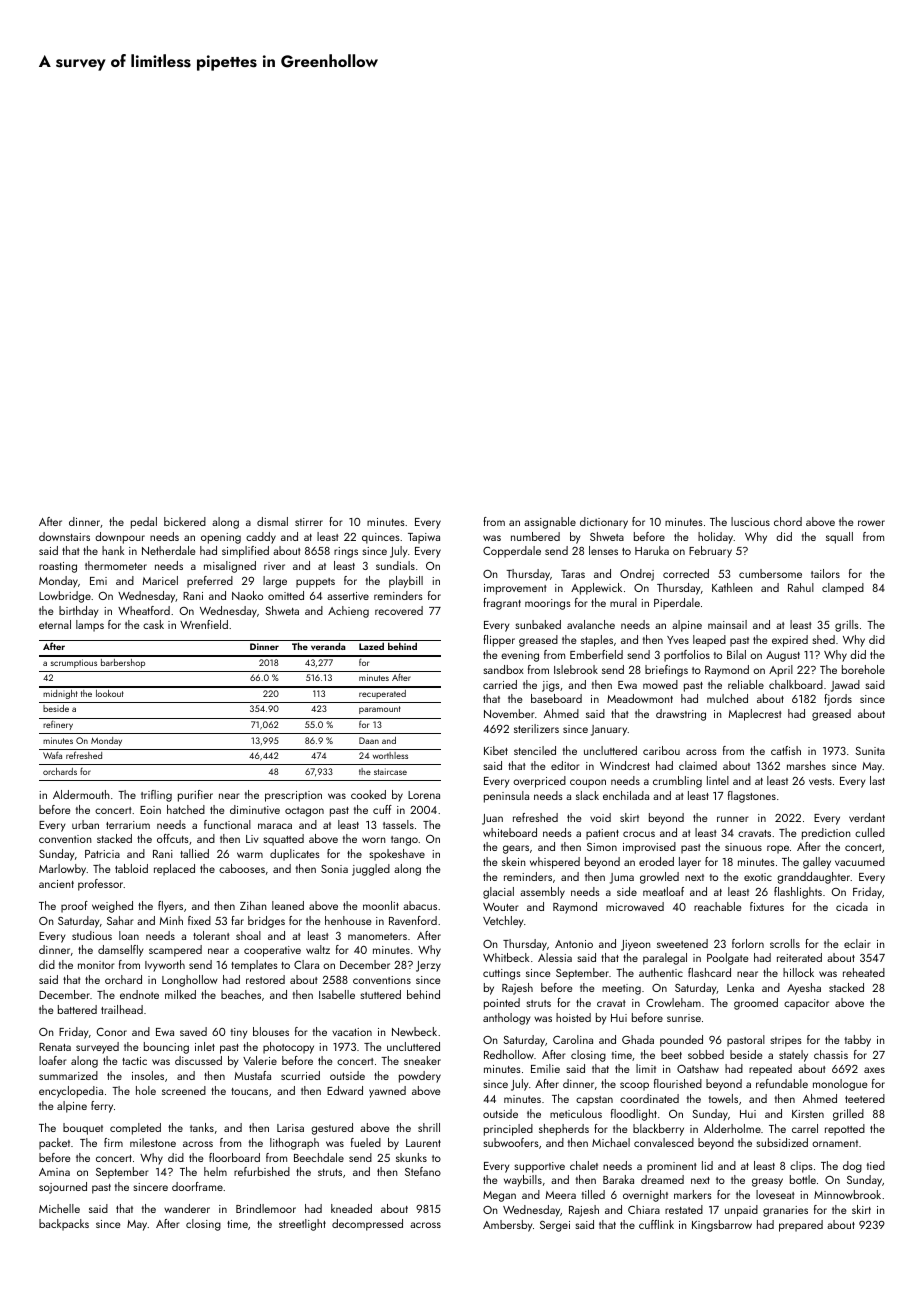 This page has height=1308, width=924. What do you see at coordinates (195, 796) in the page?
I see `purifier` at bounding box center [195, 796].
